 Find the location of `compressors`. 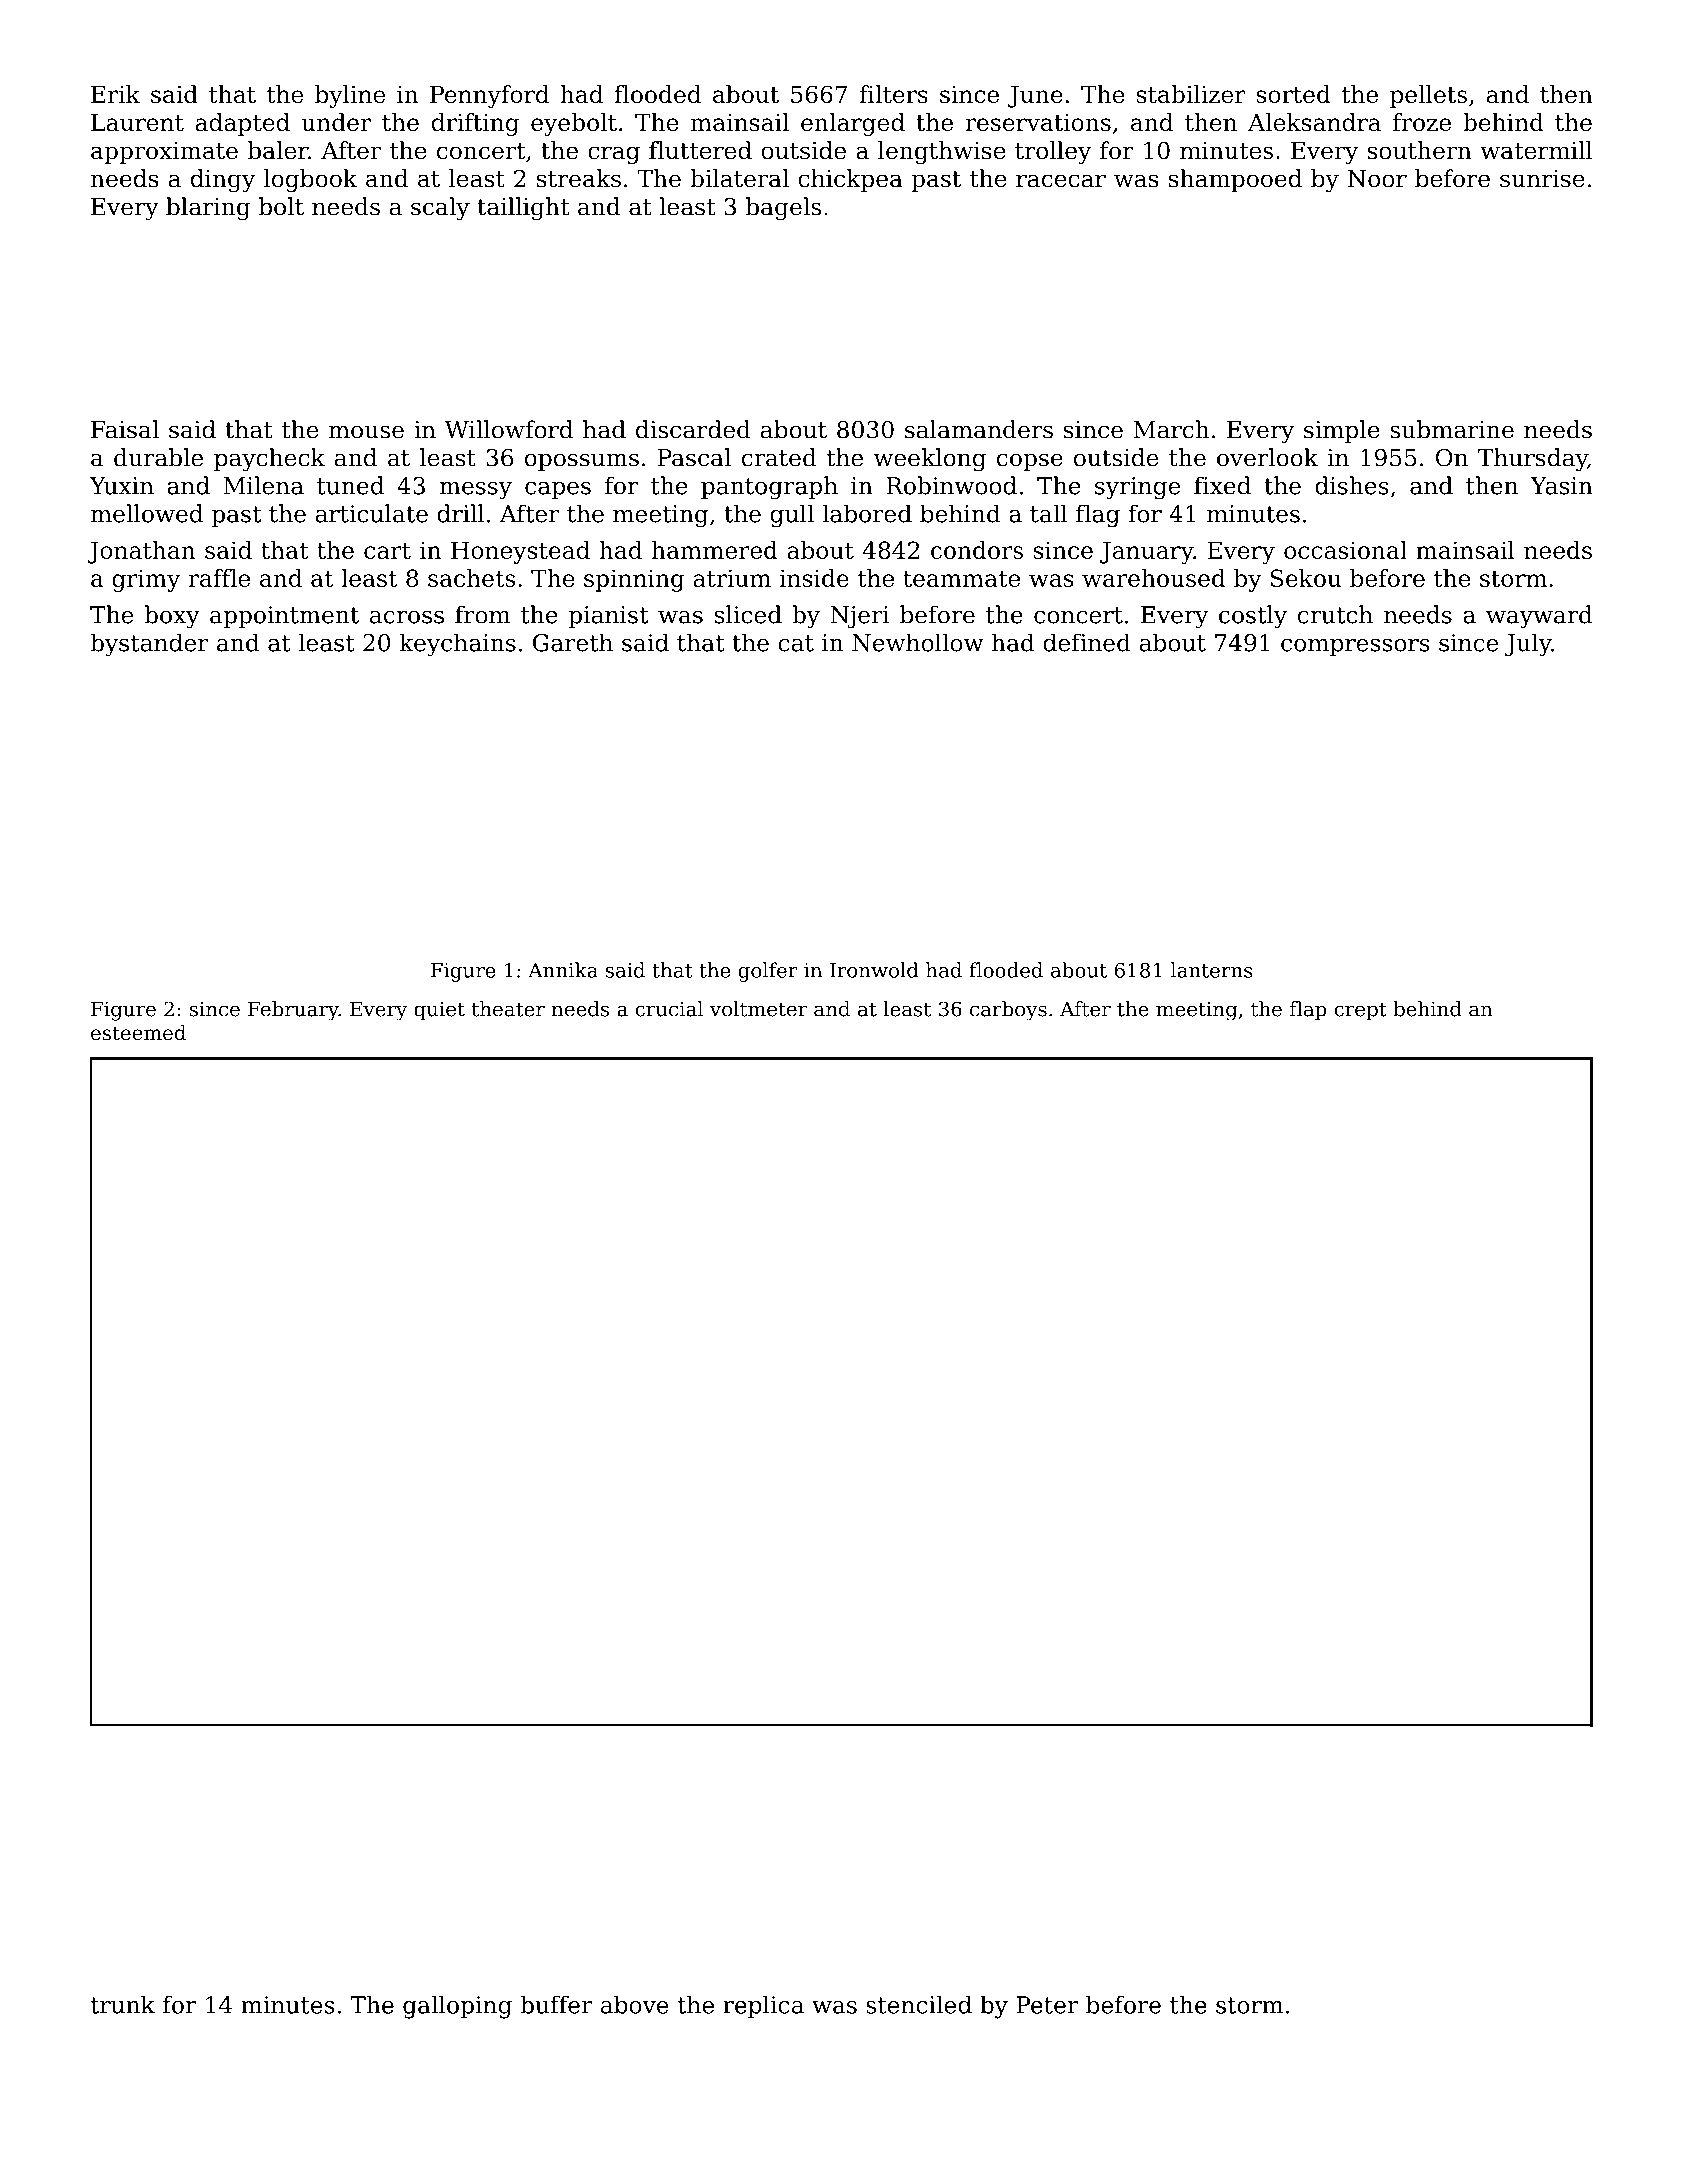

compressors is located at coordinates (1355, 647).
